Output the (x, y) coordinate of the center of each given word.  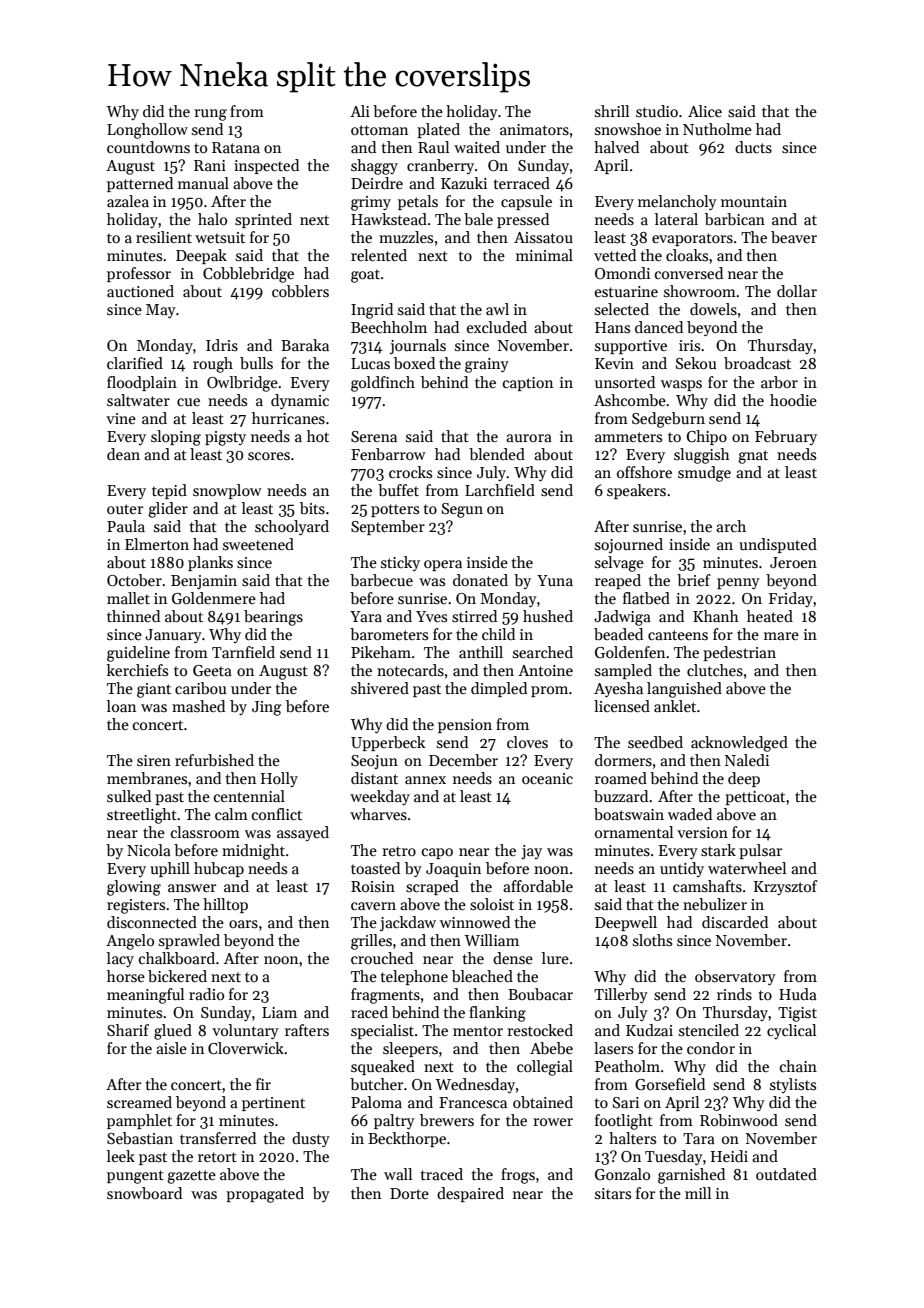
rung (210, 115)
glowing (134, 888)
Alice (705, 111)
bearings (273, 618)
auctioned (140, 291)
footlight (624, 1122)
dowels (713, 309)
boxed (414, 363)
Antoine (545, 670)
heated (770, 616)
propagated (265, 1195)
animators (534, 129)
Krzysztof (786, 887)
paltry (394, 1121)
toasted (375, 868)
